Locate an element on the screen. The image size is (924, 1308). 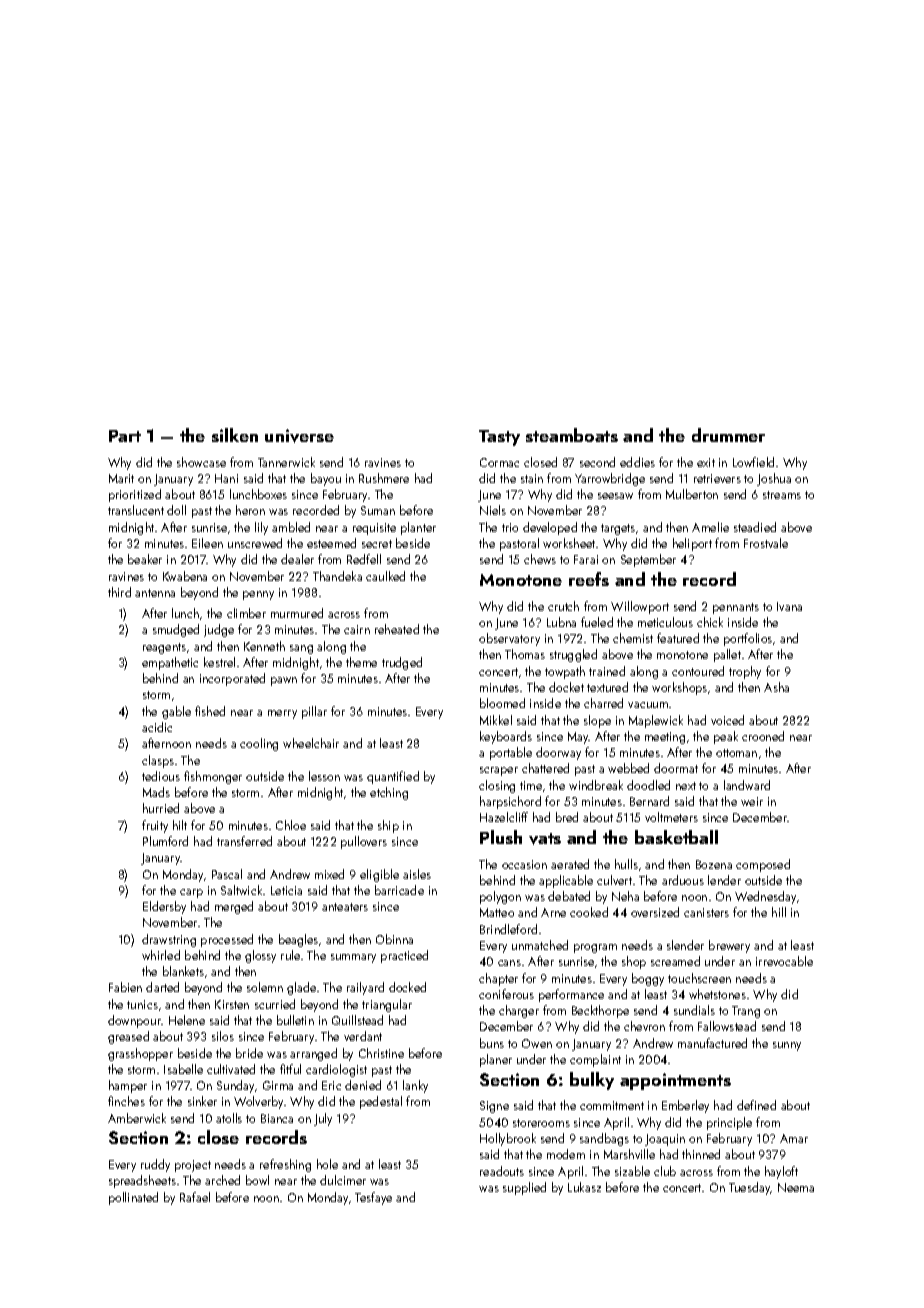
Rafael is located at coordinates (195, 1197).
